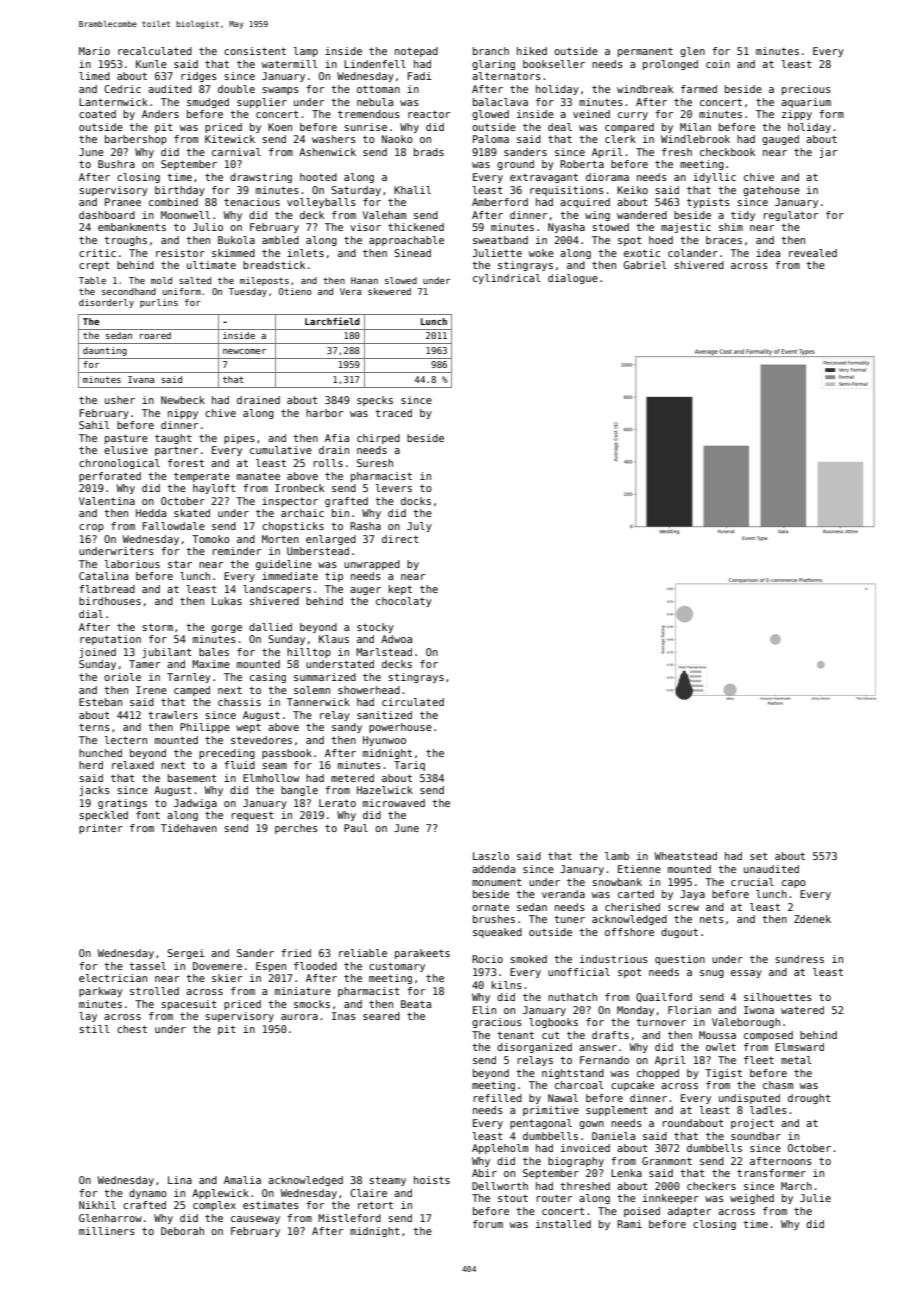 Image resolution: width=924 pixels, height=1308 pixels. What do you see at coordinates (416, 52) in the image?
I see `notepad` at bounding box center [416, 52].
